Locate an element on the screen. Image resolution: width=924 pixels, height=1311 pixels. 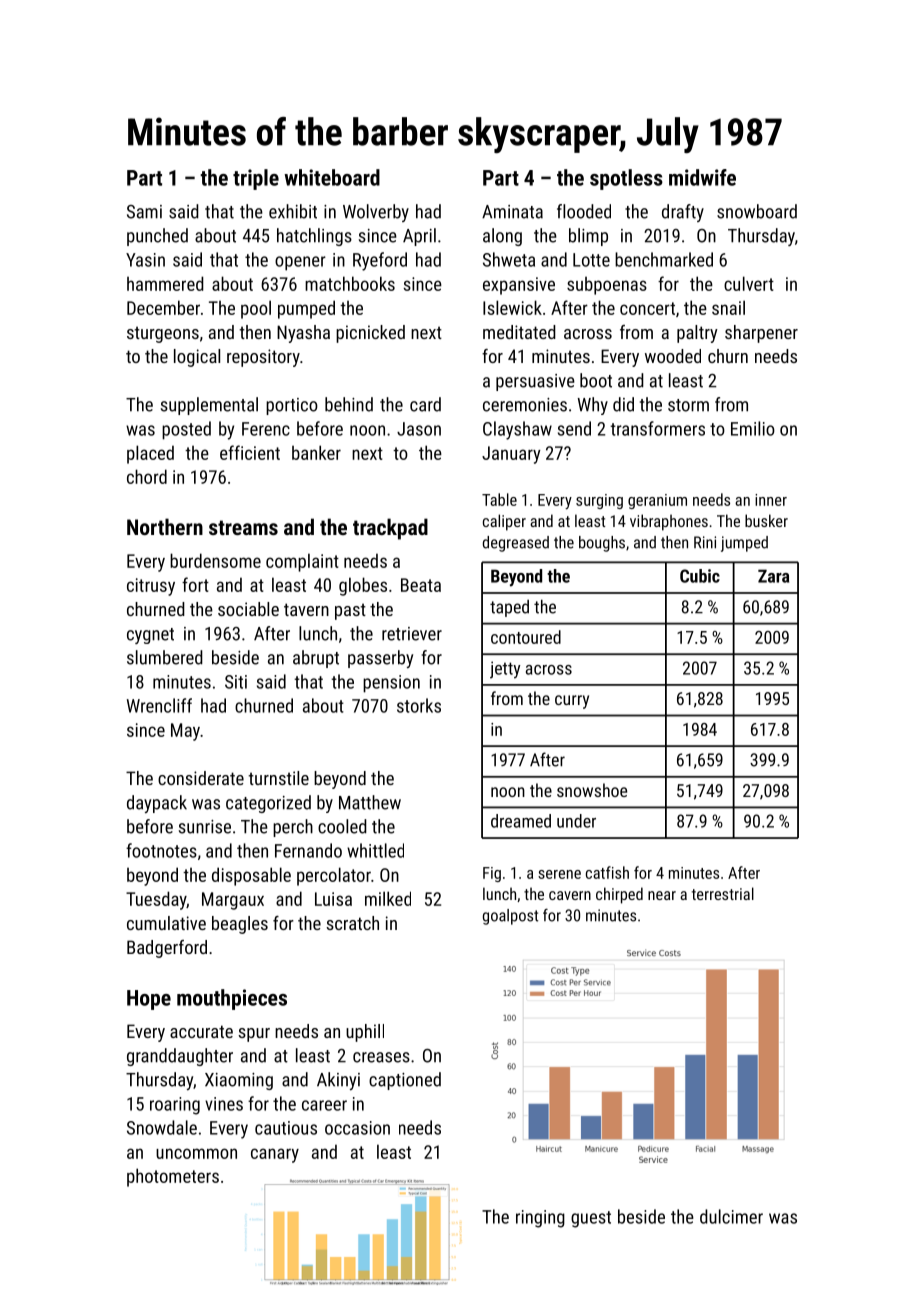
Table is located at coordinates (499, 499).
